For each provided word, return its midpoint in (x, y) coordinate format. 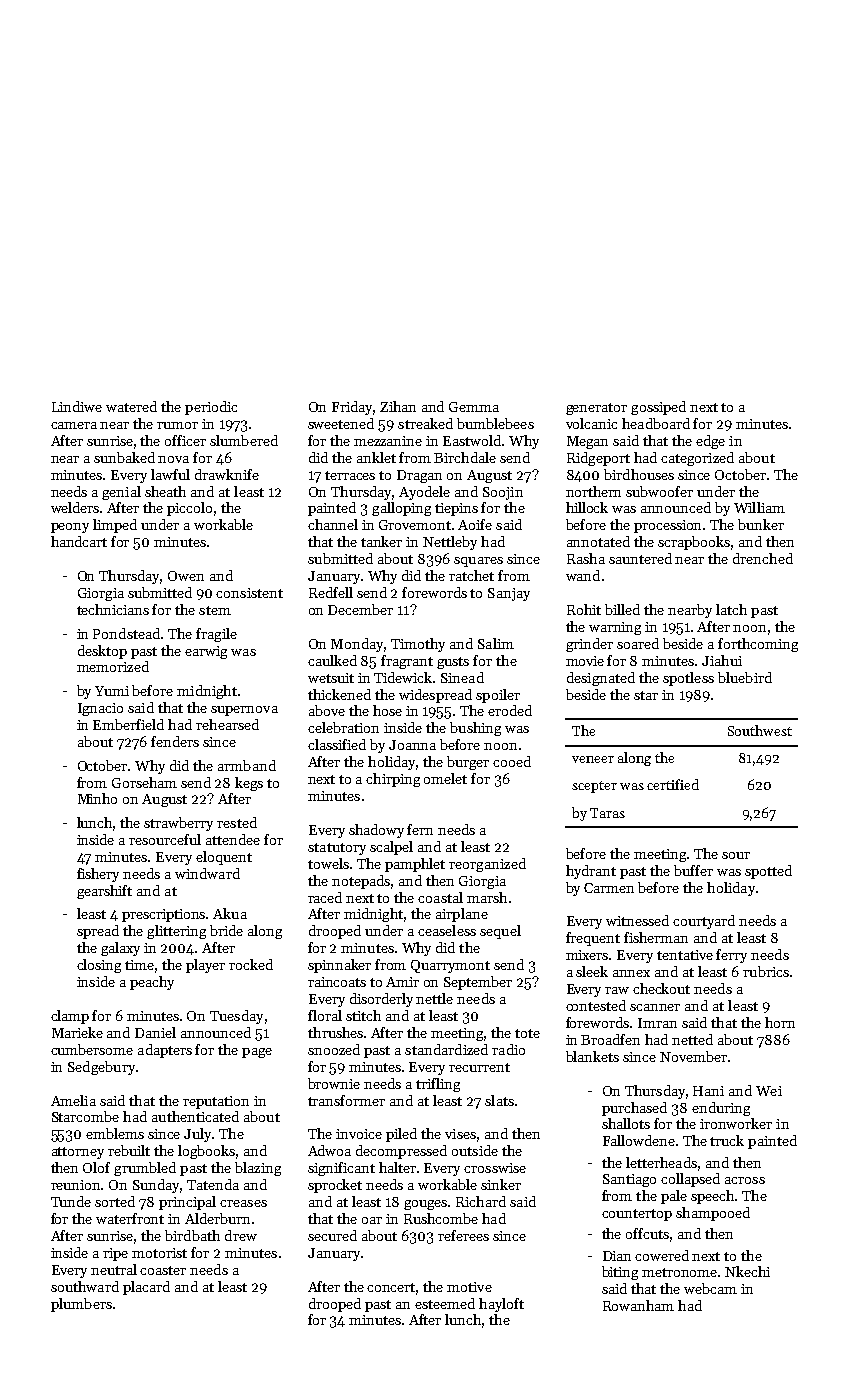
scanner (655, 1007)
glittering (176, 932)
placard (146, 1288)
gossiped (658, 408)
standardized (446, 1049)
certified (673, 784)
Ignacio (100, 709)
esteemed (445, 1303)
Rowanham (638, 1305)
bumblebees (495, 423)
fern (420, 829)
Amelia (73, 1100)
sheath (165, 491)
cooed (512, 761)
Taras (607, 813)
